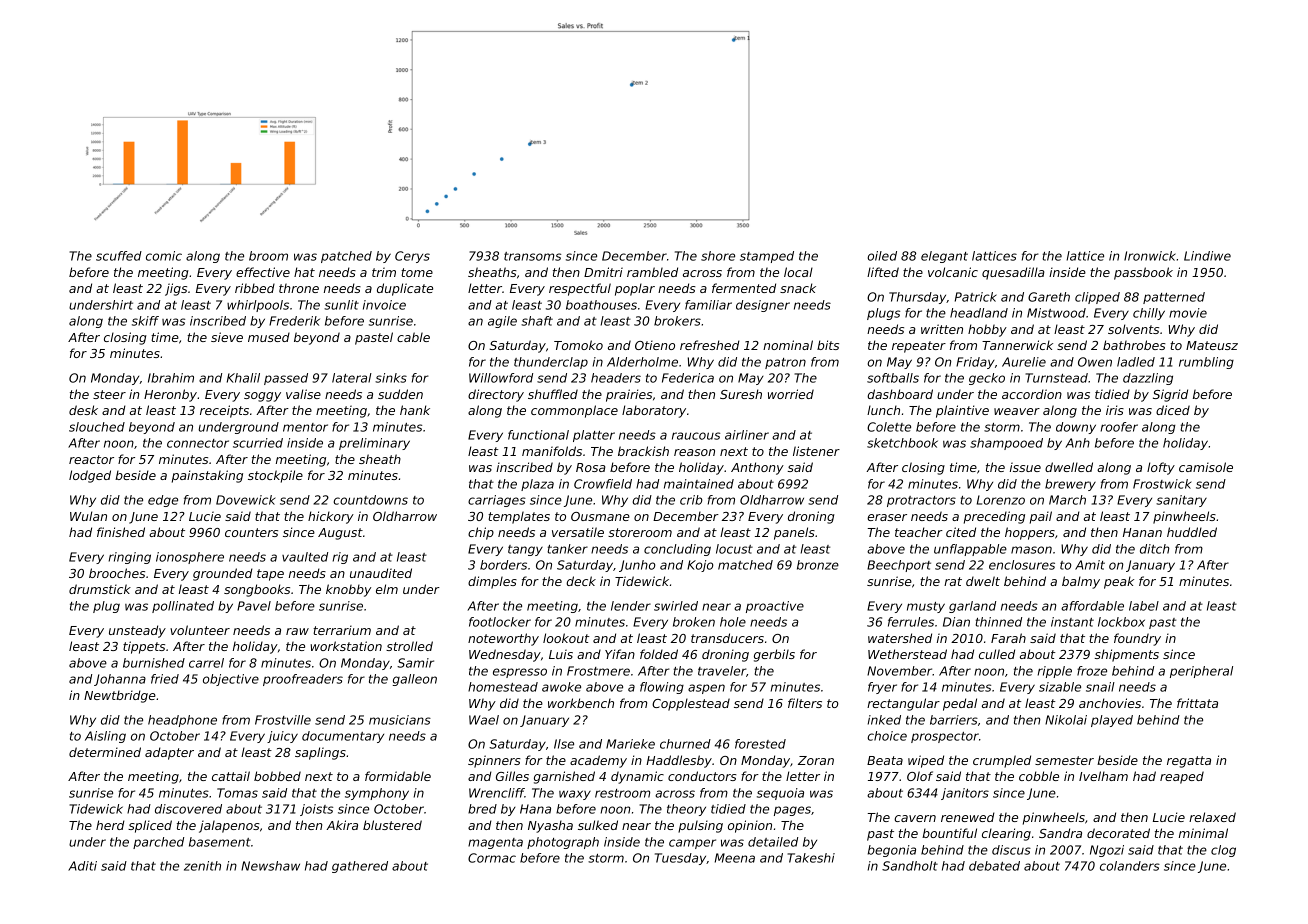 Image resolution: width=1308 pixels, height=924 pixels. What do you see at coordinates (794, 533) in the document?
I see `panels` at bounding box center [794, 533].
